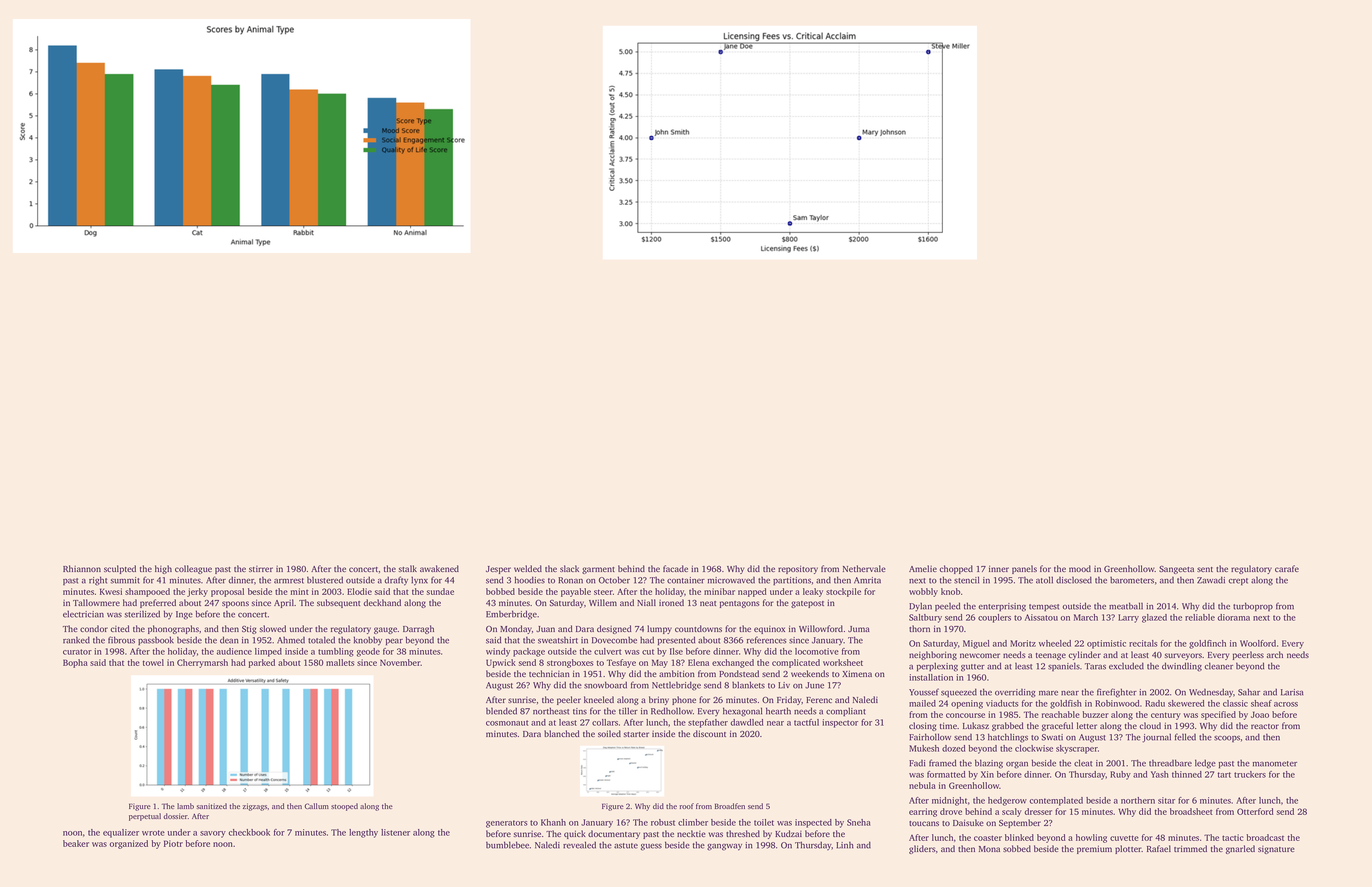 This screenshot has height=887, width=1372. Describe the element at coordinates (1023, 643) in the screenshot. I see `Moritz` at that location.
